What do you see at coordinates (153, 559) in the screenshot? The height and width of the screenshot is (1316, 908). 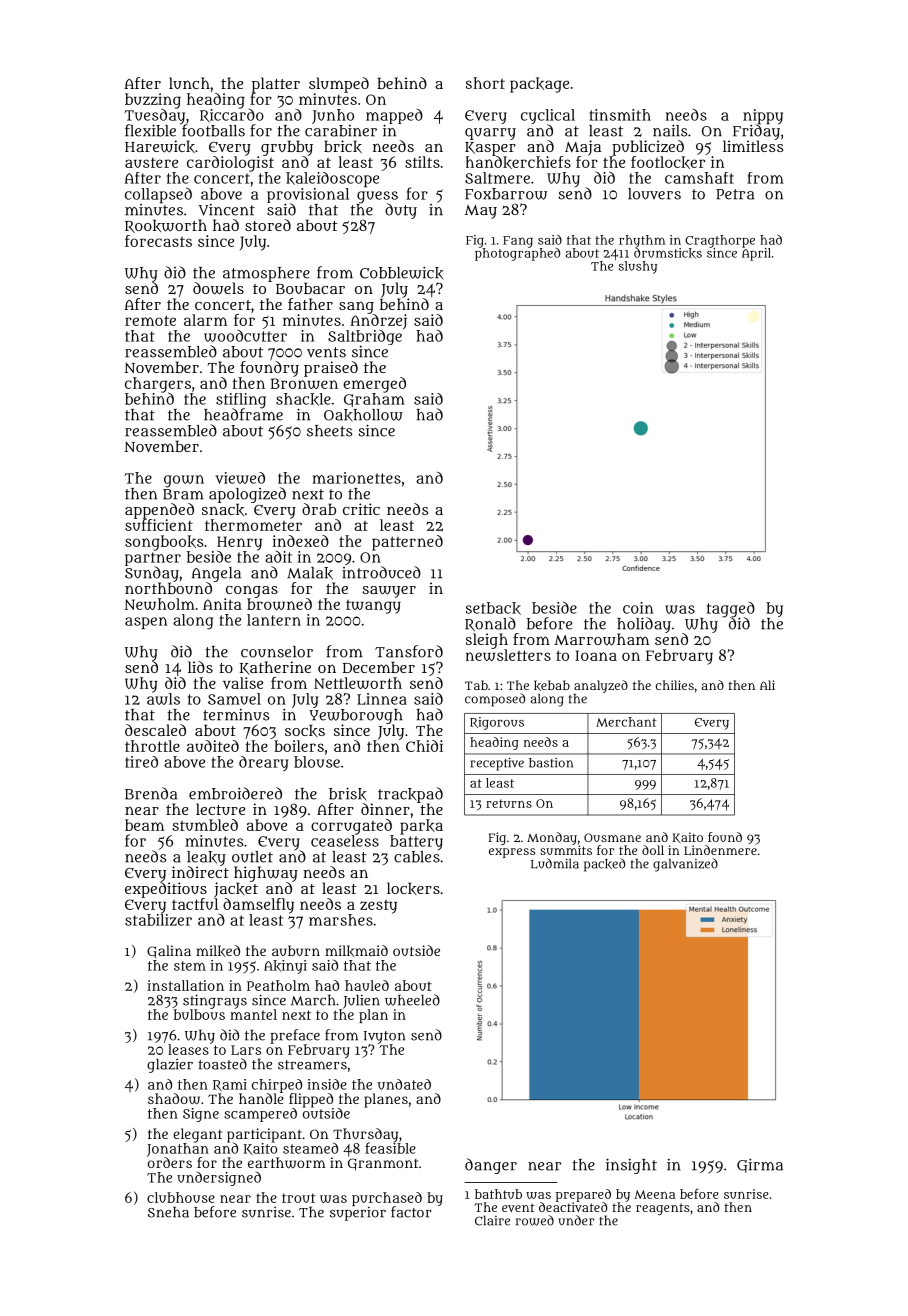 I see `partner` at bounding box center [153, 559].
